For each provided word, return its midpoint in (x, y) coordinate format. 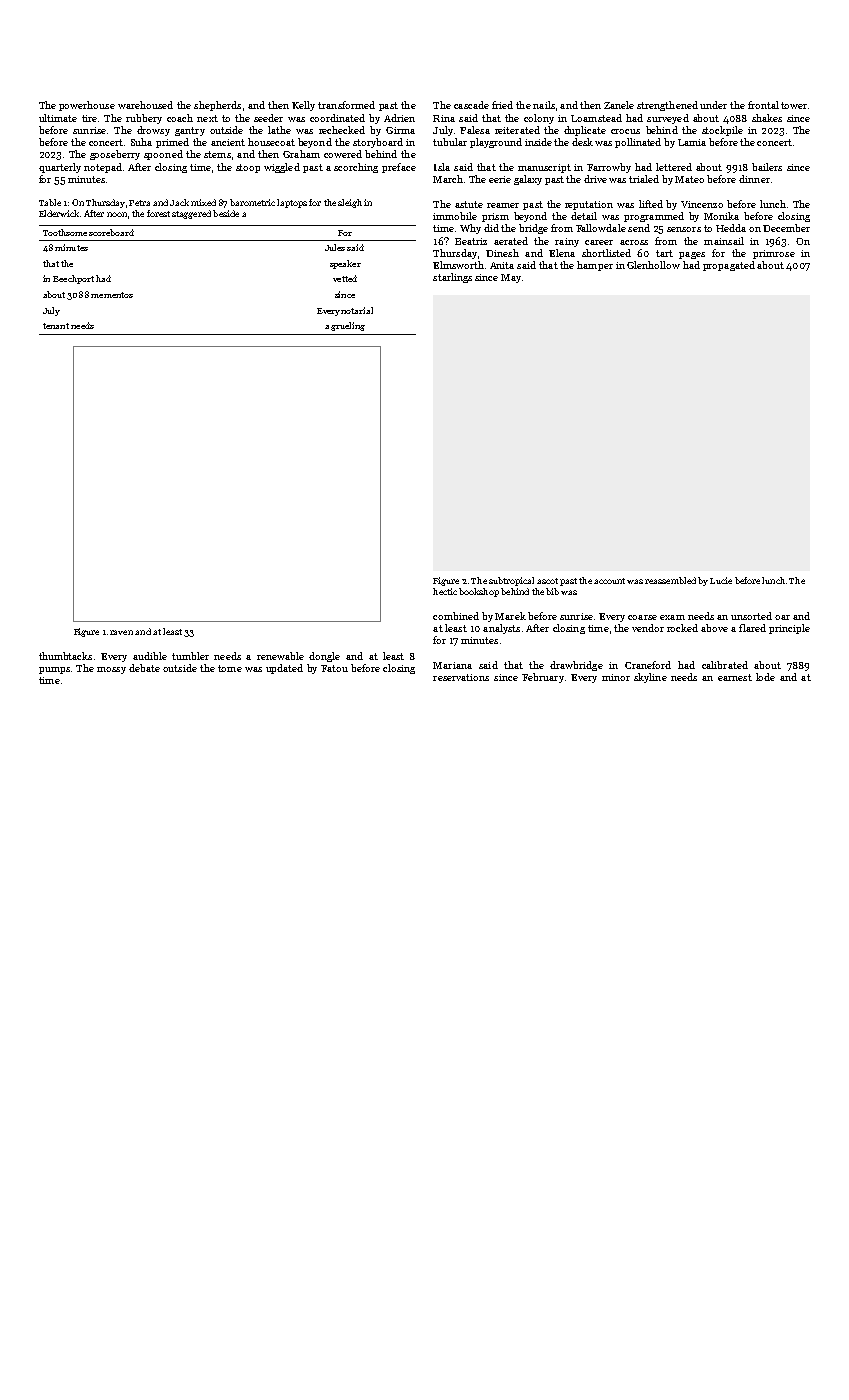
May (511, 278)
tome (230, 668)
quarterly (60, 168)
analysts (501, 629)
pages (692, 255)
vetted (345, 278)
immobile (455, 216)
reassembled (670, 580)
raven (121, 632)
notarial (357, 310)
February (543, 678)
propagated (729, 266)
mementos (112, 295)
